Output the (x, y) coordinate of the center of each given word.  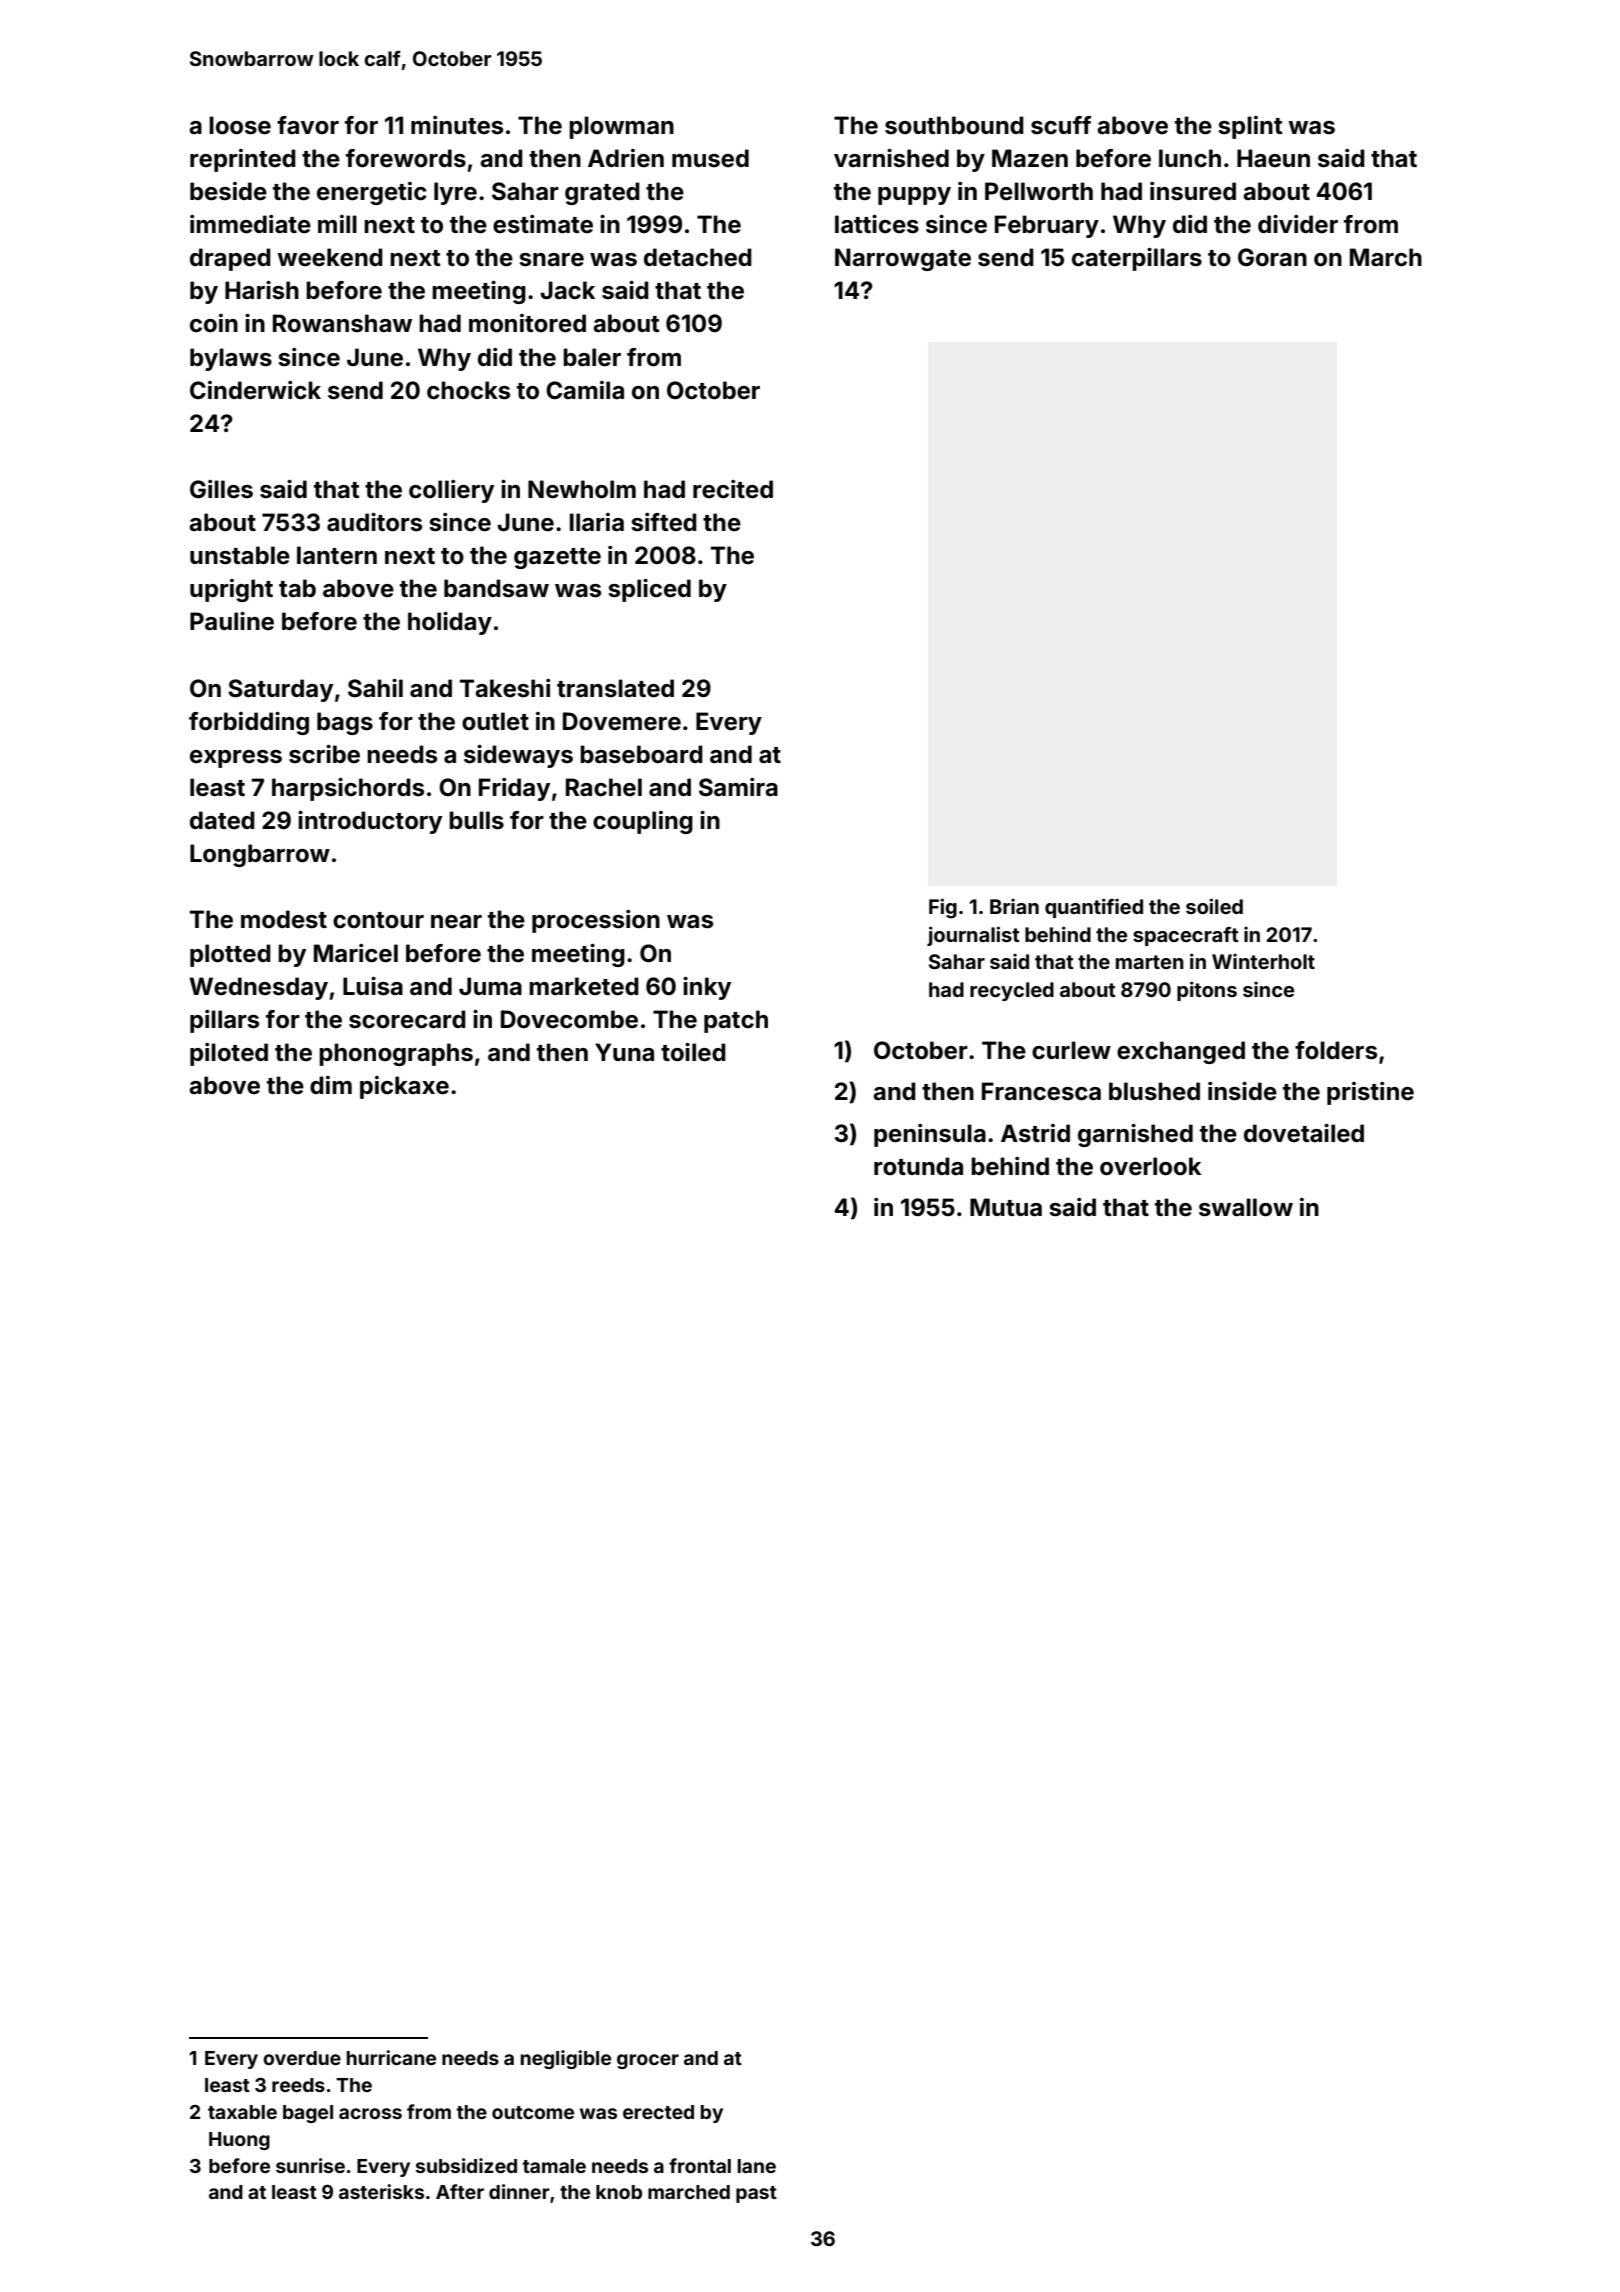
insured (1193, 191)
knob (619, 2192)
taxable (242, 2112)
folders (1336, 1050)
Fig (943, 908)
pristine (1370, 1093)
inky (707, 988)
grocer (648, 2061)
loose (240, 125)
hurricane (391, 2057)
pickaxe (404, 1087)
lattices (877, 224)
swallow (1246, 1207)
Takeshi (505, 688)
